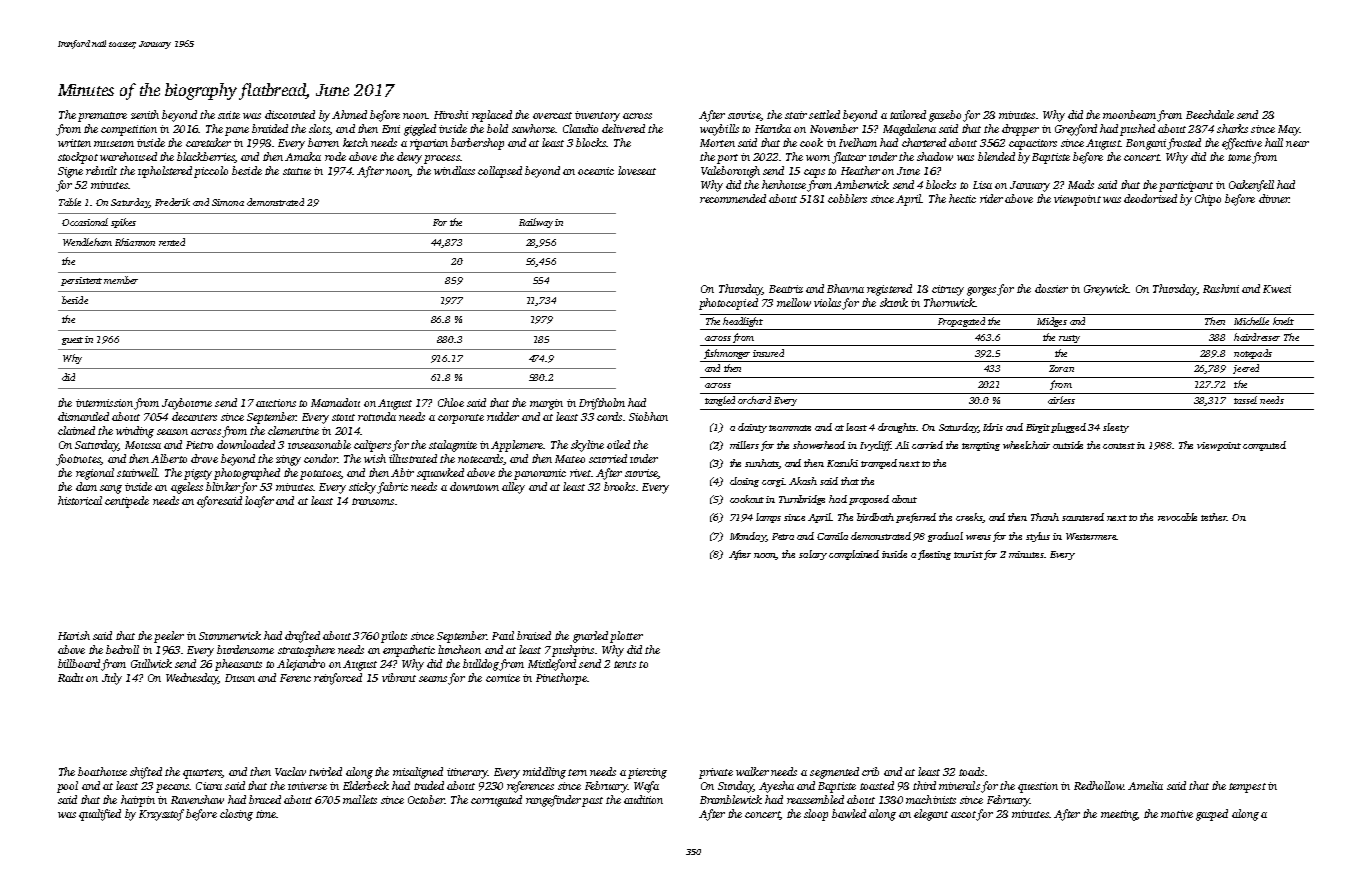  What do you see at coordinates (1177, 517) in the screenshot?
I see `revocable` at bounding box center [1177, 517].
